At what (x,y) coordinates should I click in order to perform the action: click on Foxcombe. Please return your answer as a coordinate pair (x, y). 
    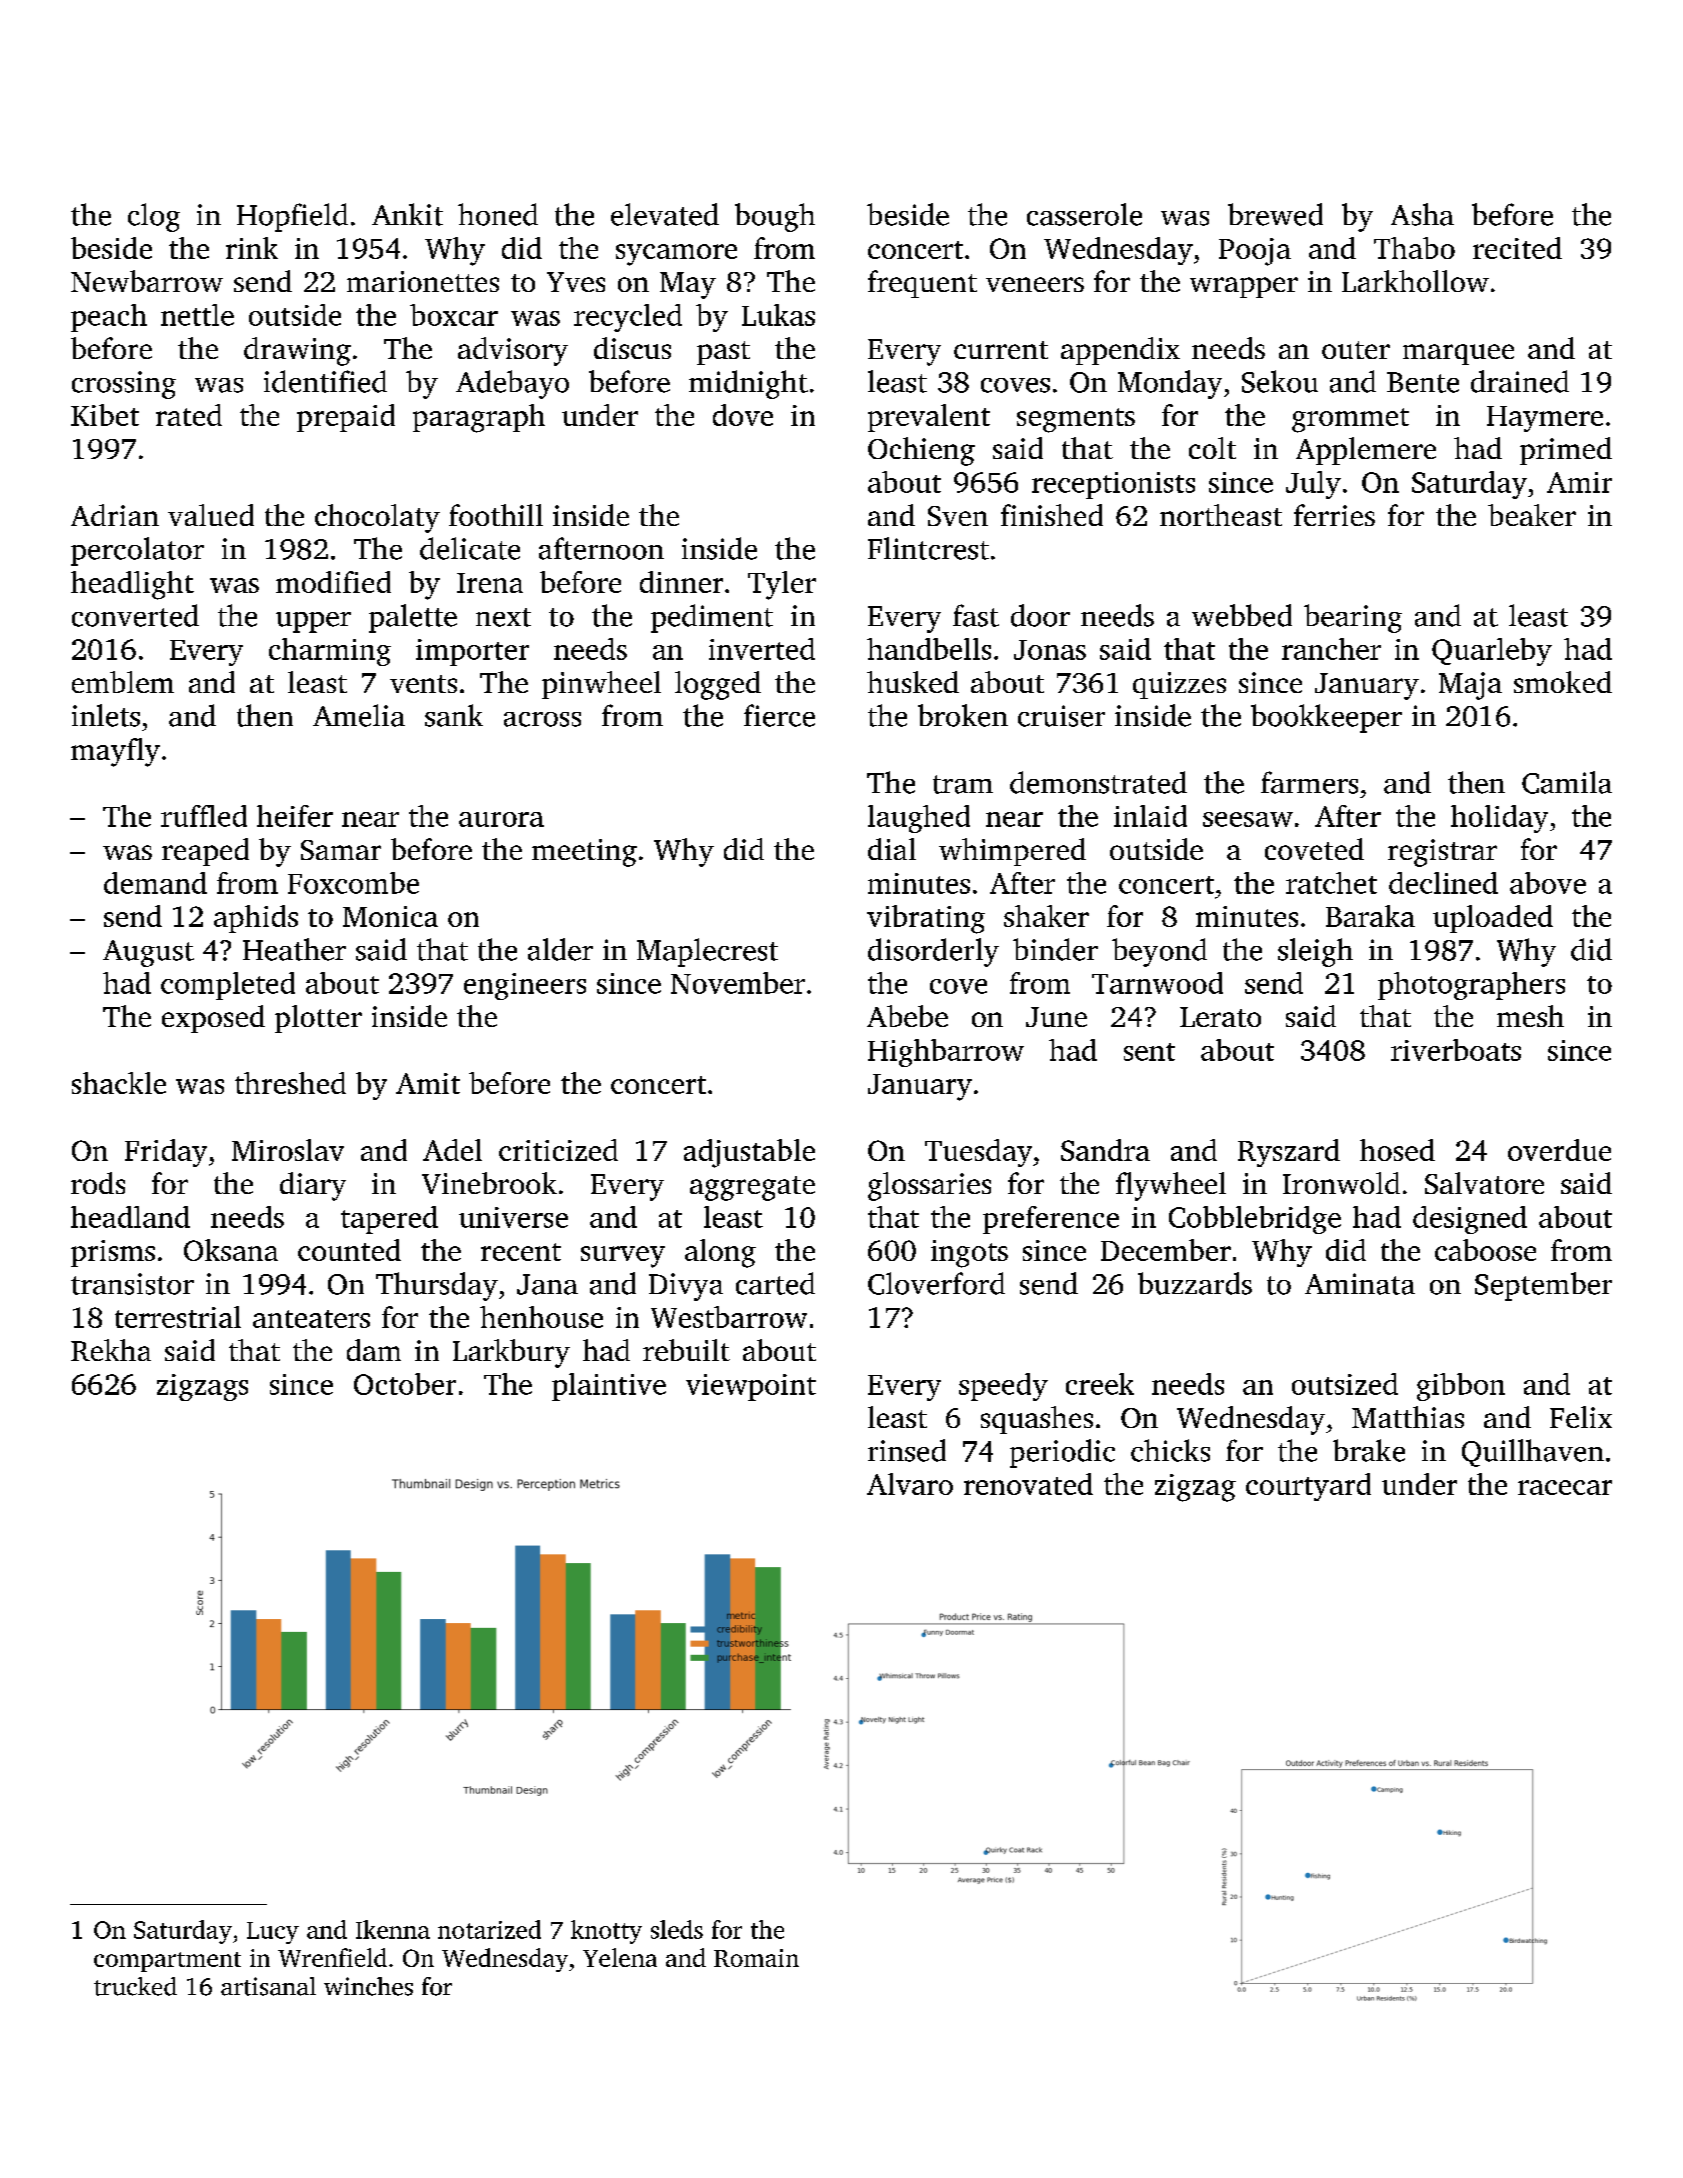
    Looking at the image, I should click on (353, 883).
